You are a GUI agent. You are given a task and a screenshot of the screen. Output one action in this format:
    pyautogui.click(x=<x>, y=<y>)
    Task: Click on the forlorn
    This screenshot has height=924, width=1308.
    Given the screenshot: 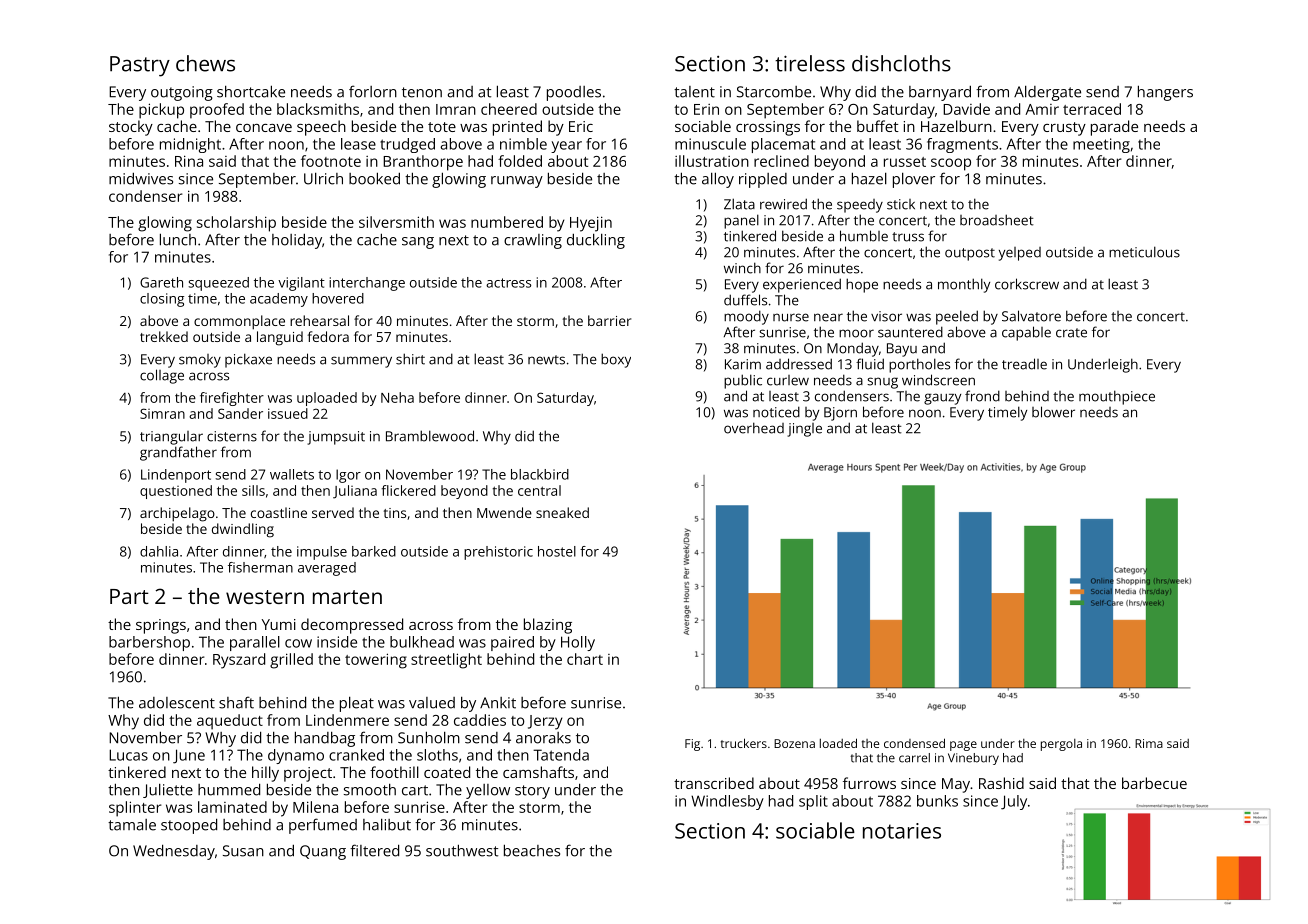 What is the action you would take?
    pyautogui.click(x=373, y=91)
